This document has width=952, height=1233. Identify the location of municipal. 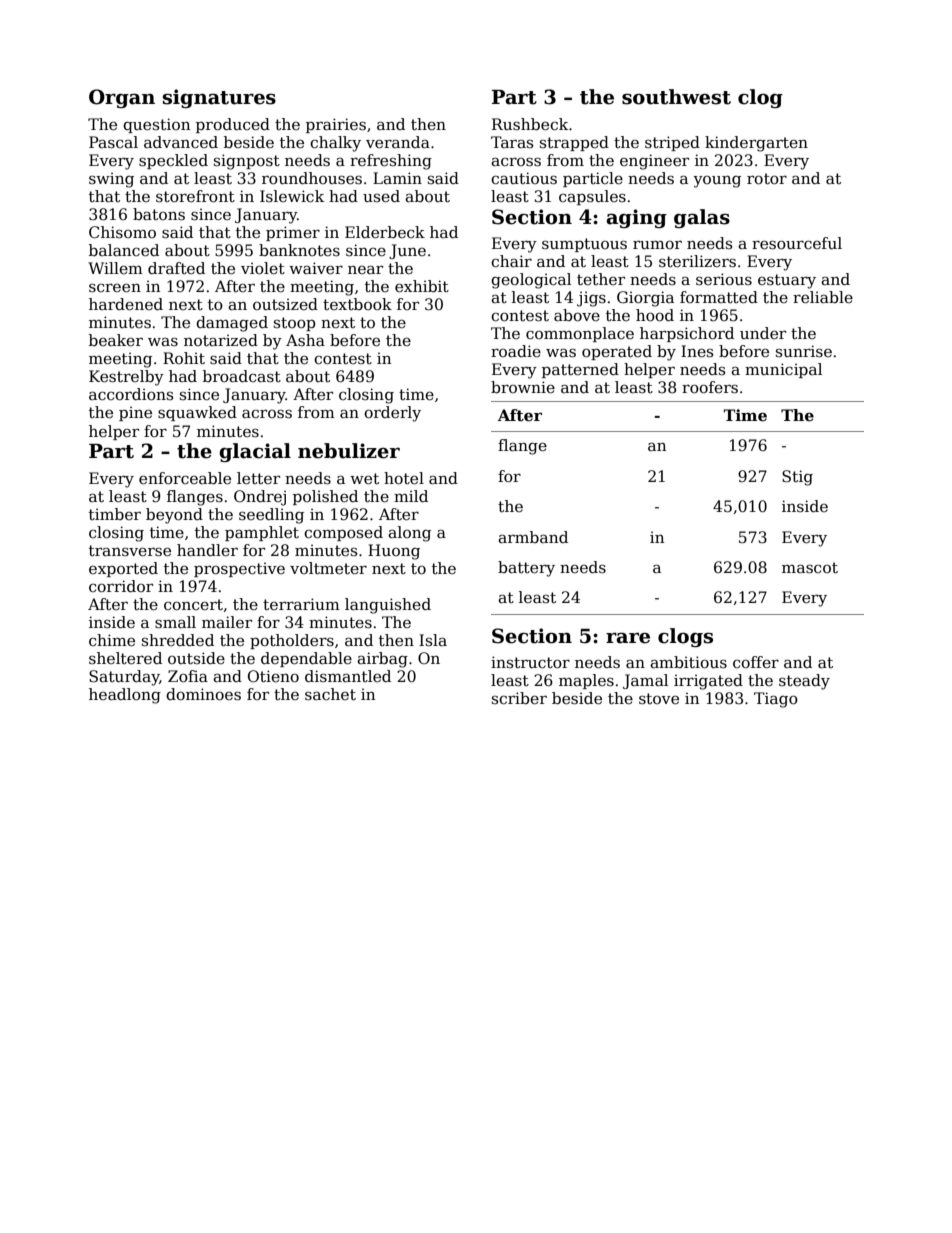
(783, 370).
